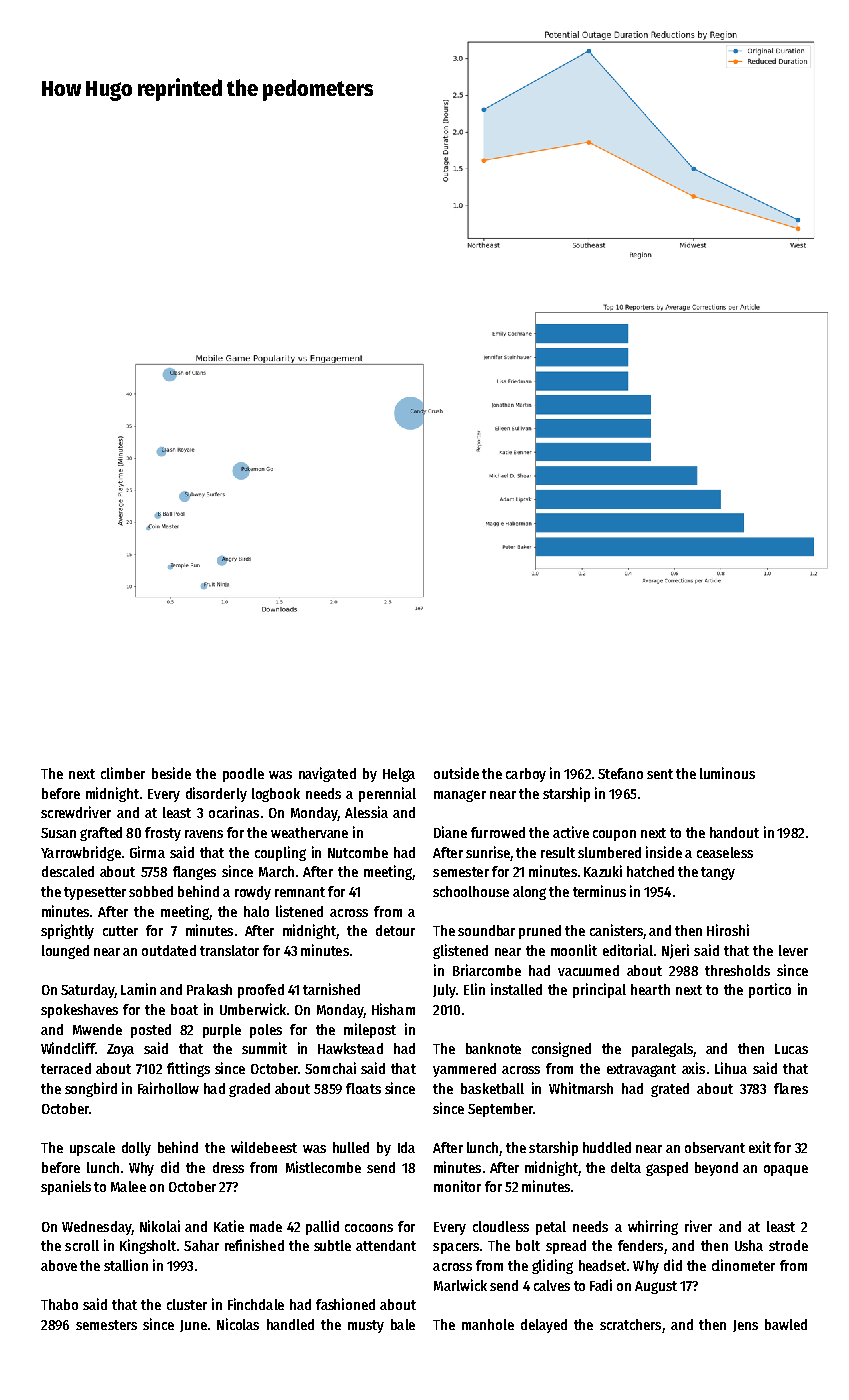 The image size is (849, 1400). Describe the element at coordinates (456, 773) in the screenshot. I see `outside` at that location.
